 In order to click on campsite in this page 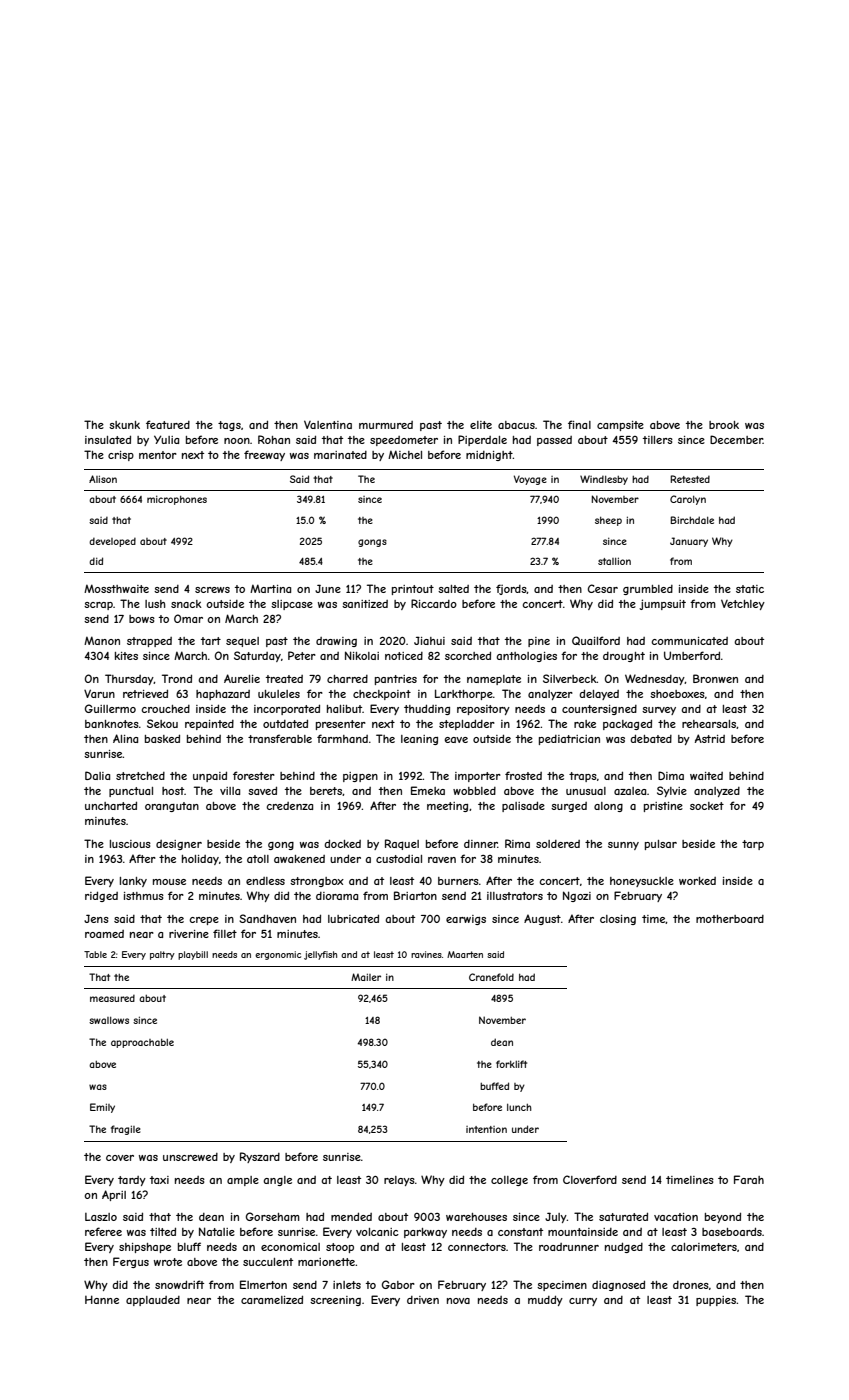, I will do `click(620, 426)`.
